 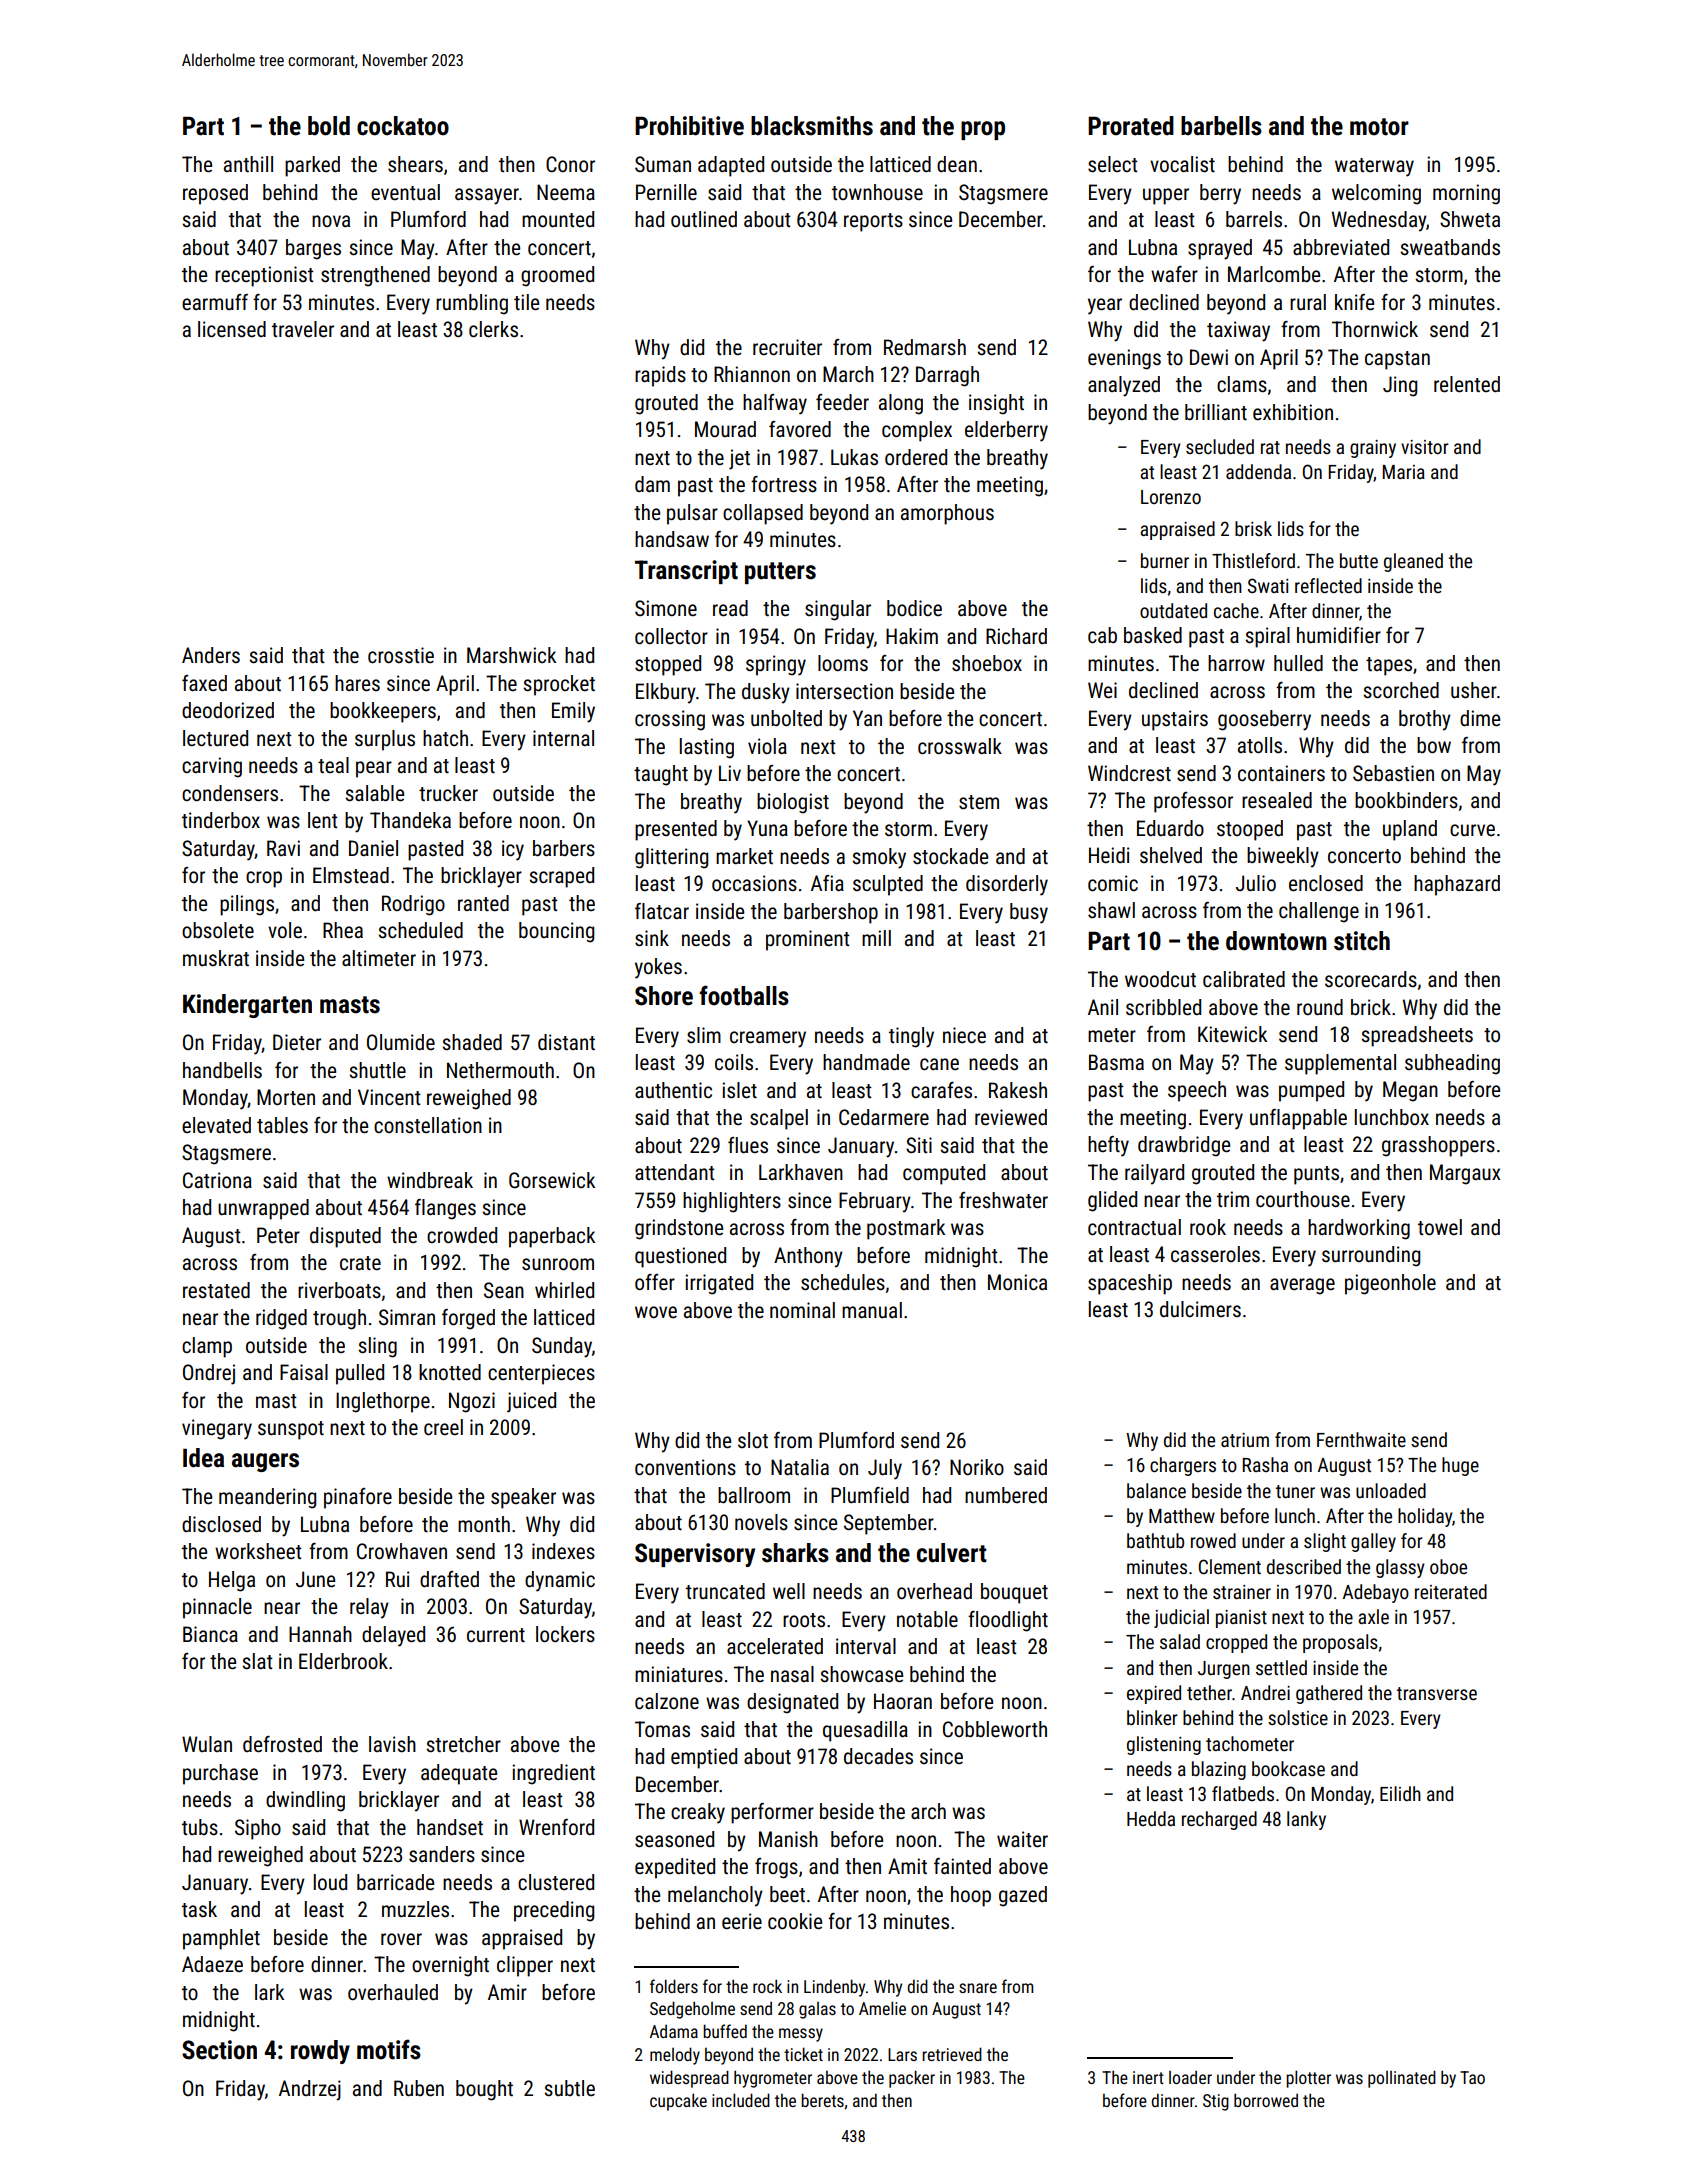 What do you see at coordinates (925, 347) in the screenshot?
I see `Redmarsh` at bounding box center [925, 347].
